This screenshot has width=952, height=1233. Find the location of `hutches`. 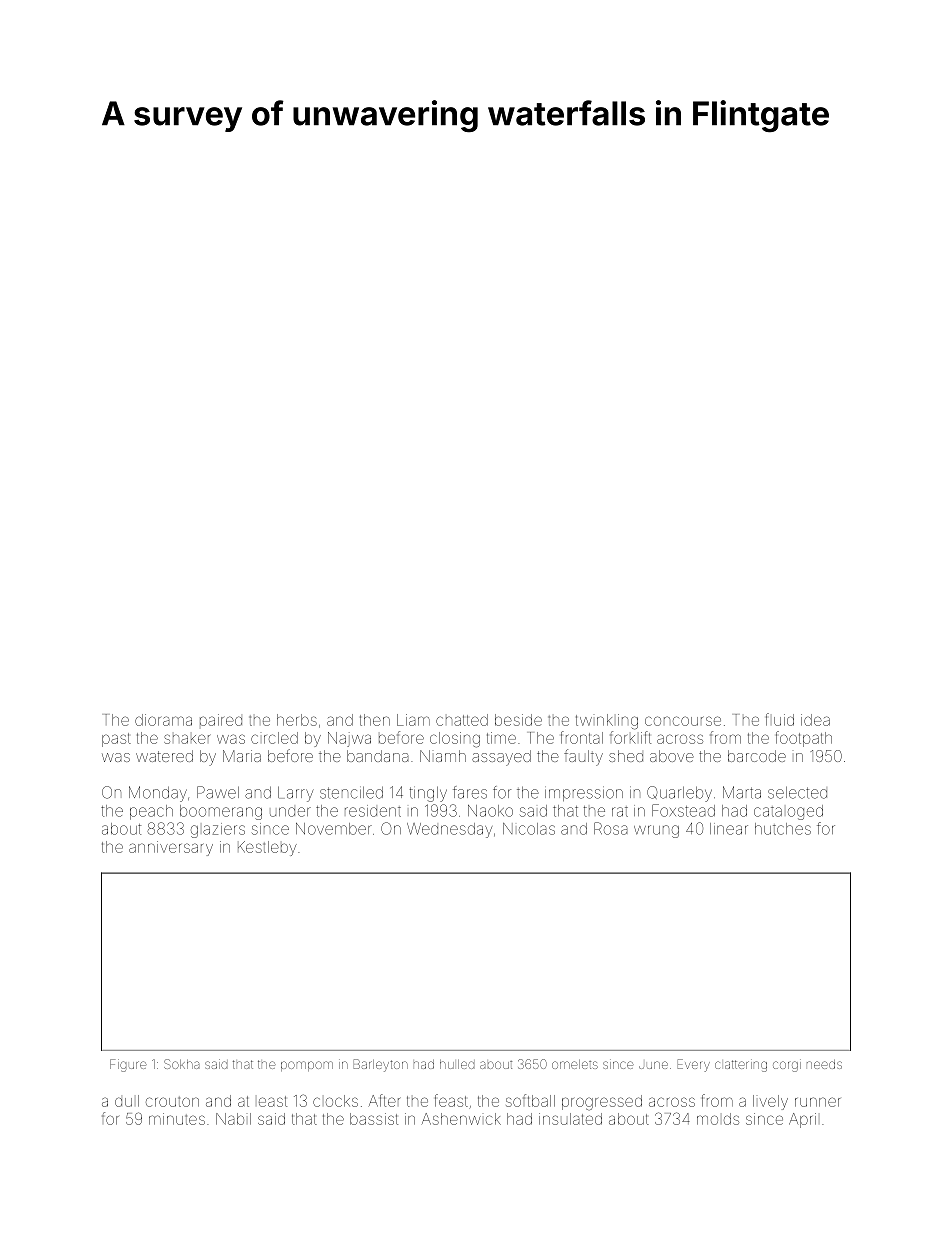

hutches is located at coordinates (783, 829).
